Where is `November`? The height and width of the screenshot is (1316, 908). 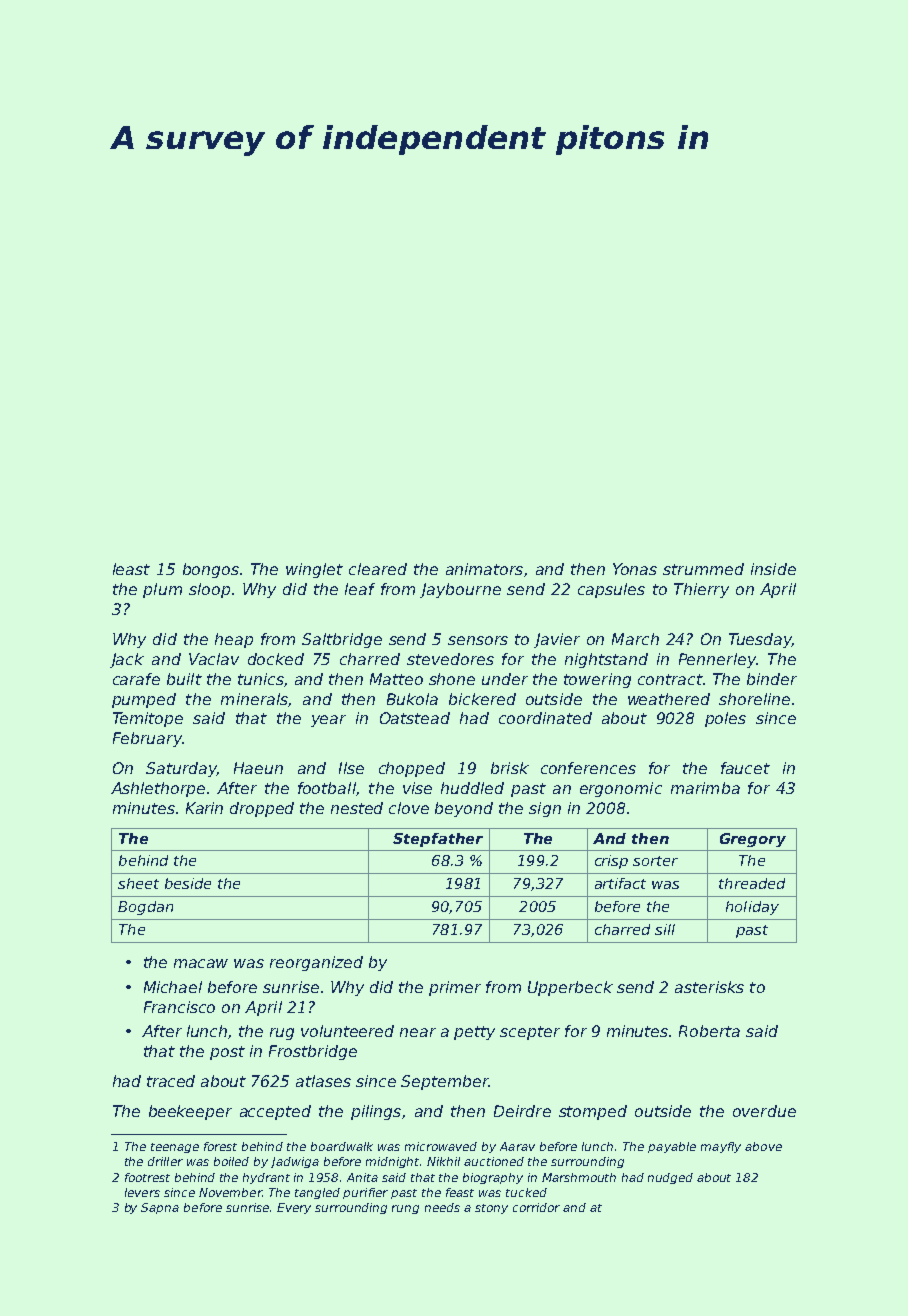 November is located at coordinates (230, 1192).
